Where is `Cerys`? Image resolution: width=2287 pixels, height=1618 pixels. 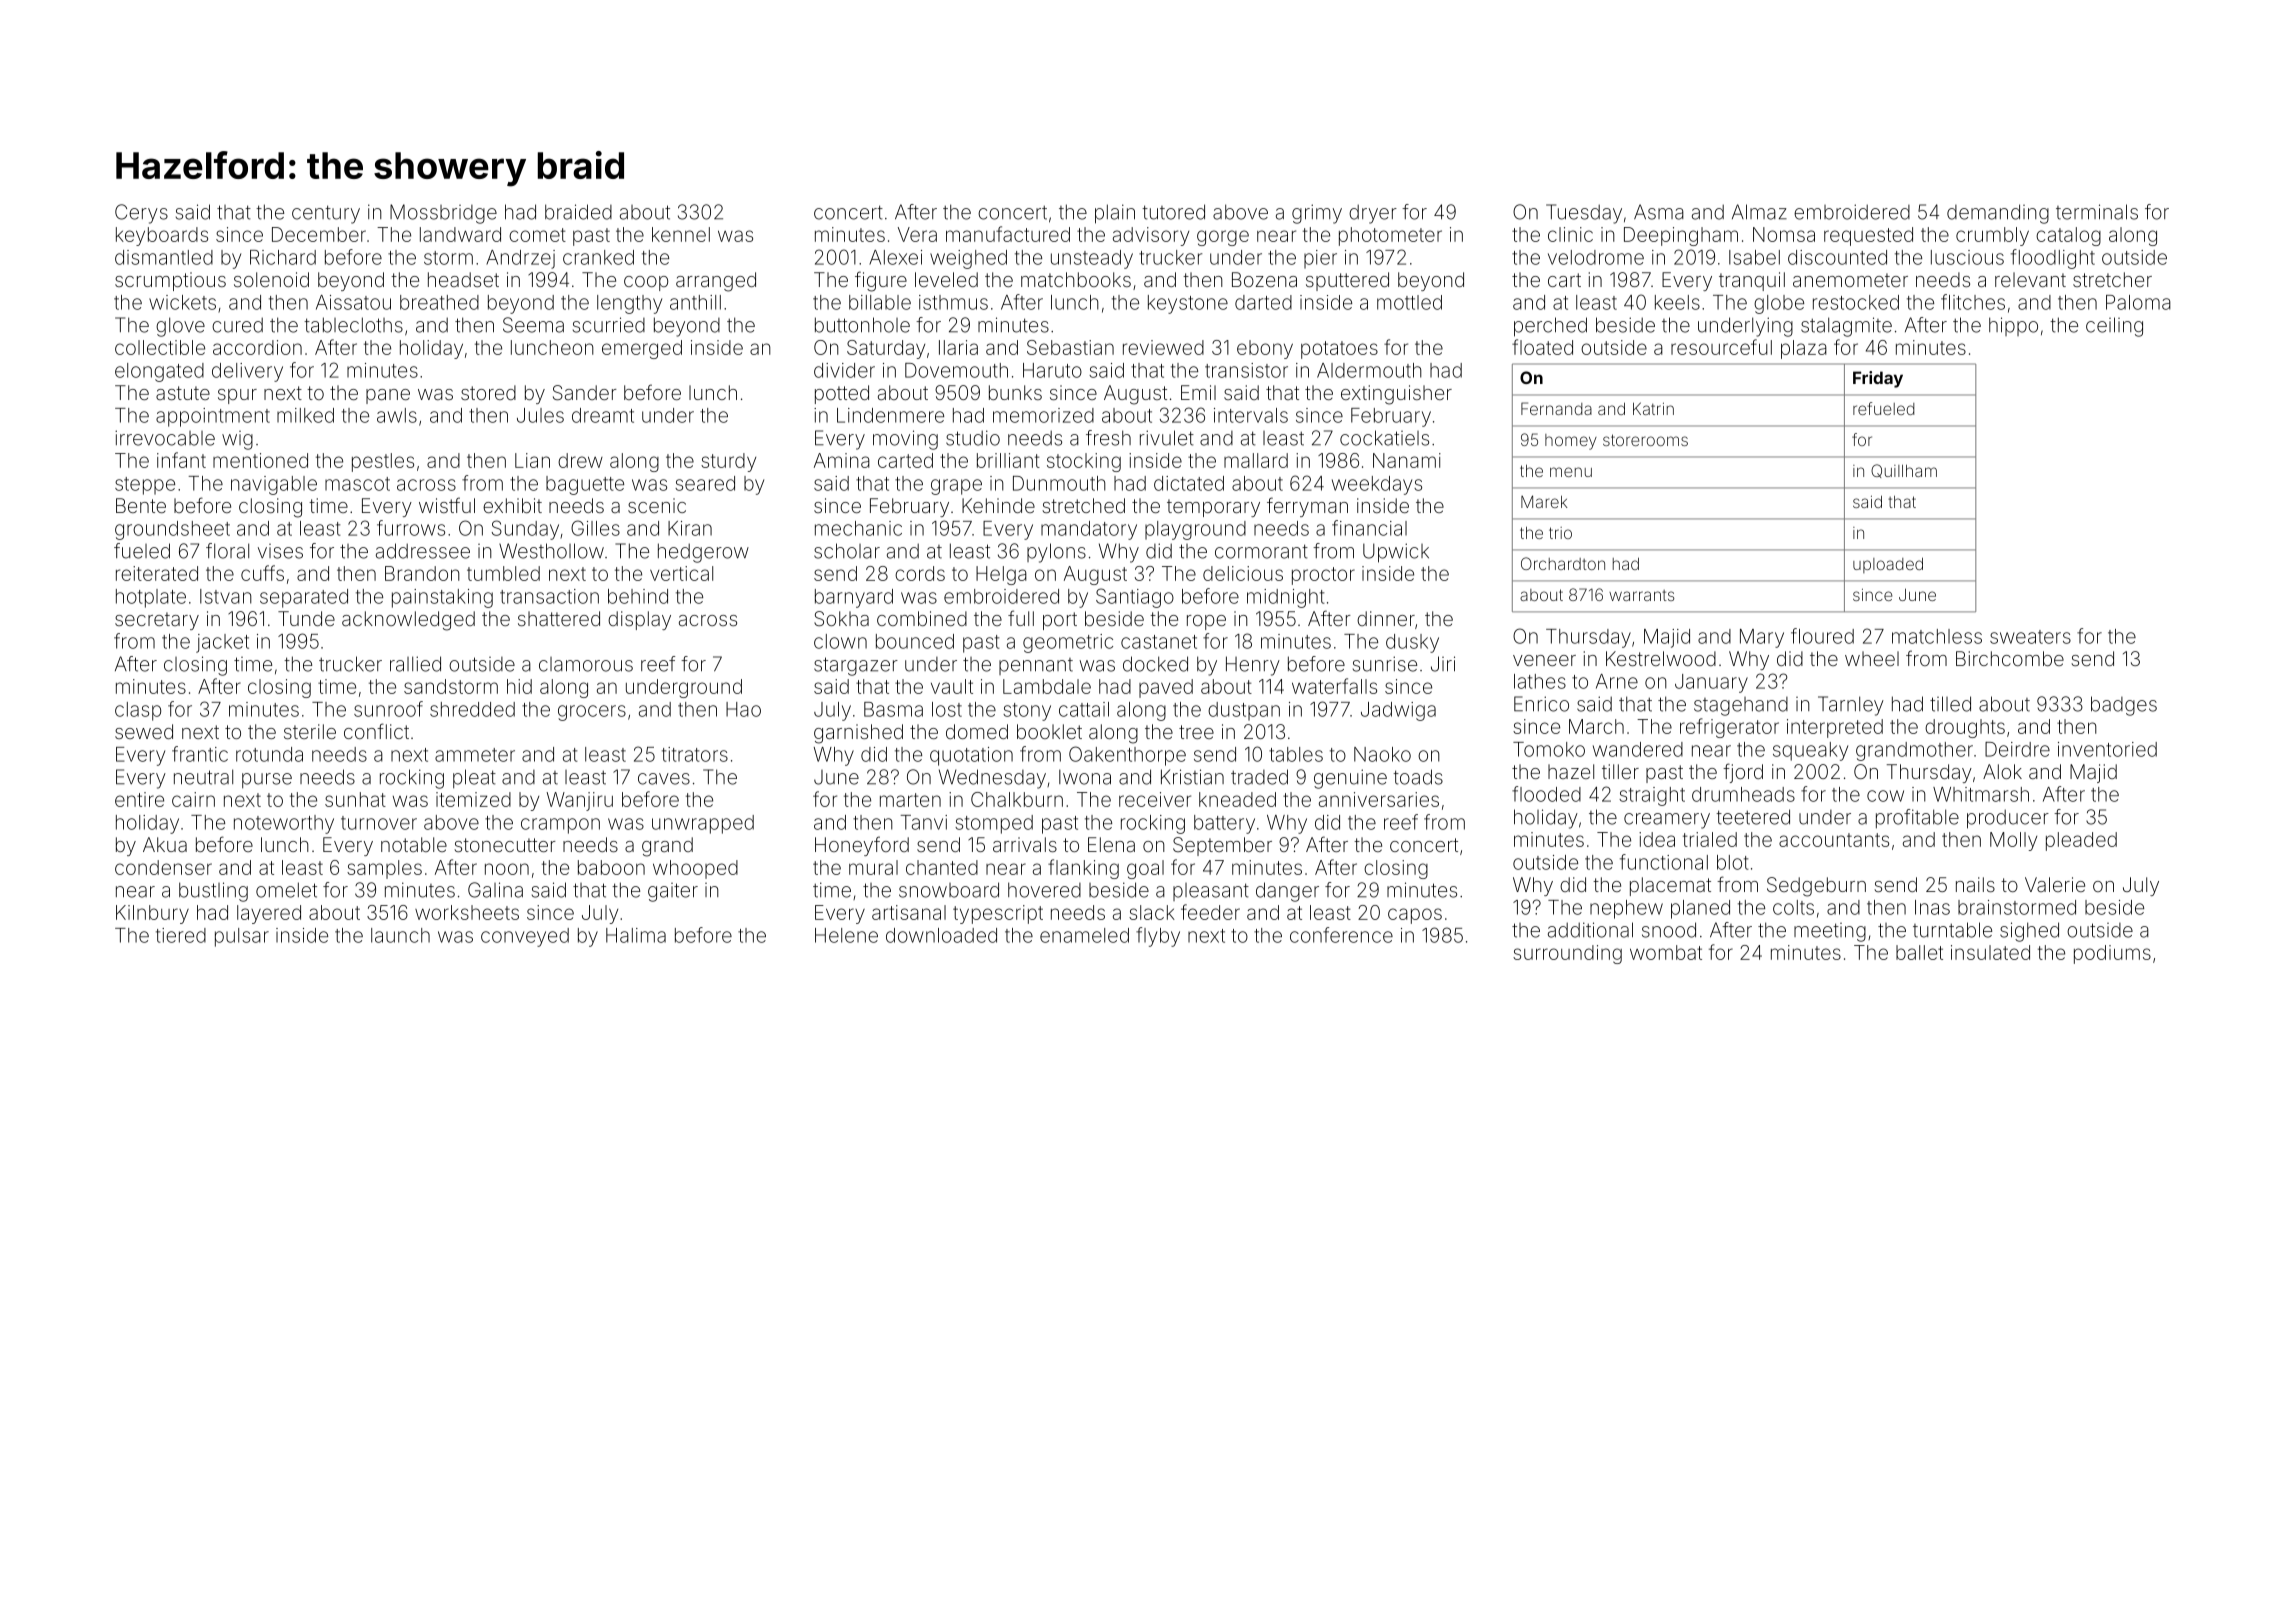
Cerys is located at coordinates (141, 214).
